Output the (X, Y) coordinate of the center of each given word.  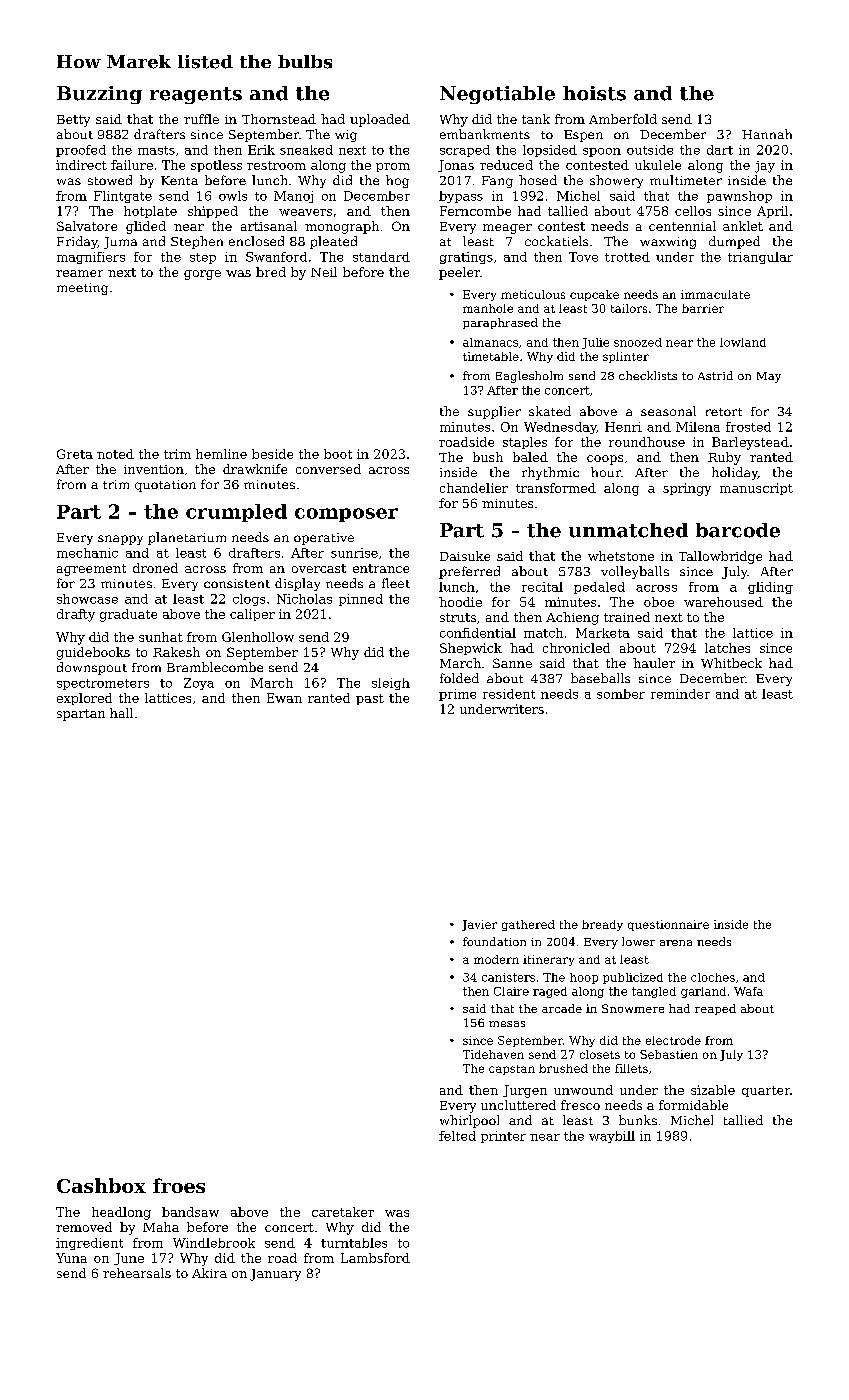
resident (509, 694)
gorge (202, 275)
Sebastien (669, 1054)
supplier (494, 412)
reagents (196, 95)
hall (121, 713)
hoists (594, 93)
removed (84, 1227)
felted (457, 1136)
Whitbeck (731, 663)
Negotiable (497, 95)
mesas (507, 1024)
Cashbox (101, 1185)
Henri (623, 427)
